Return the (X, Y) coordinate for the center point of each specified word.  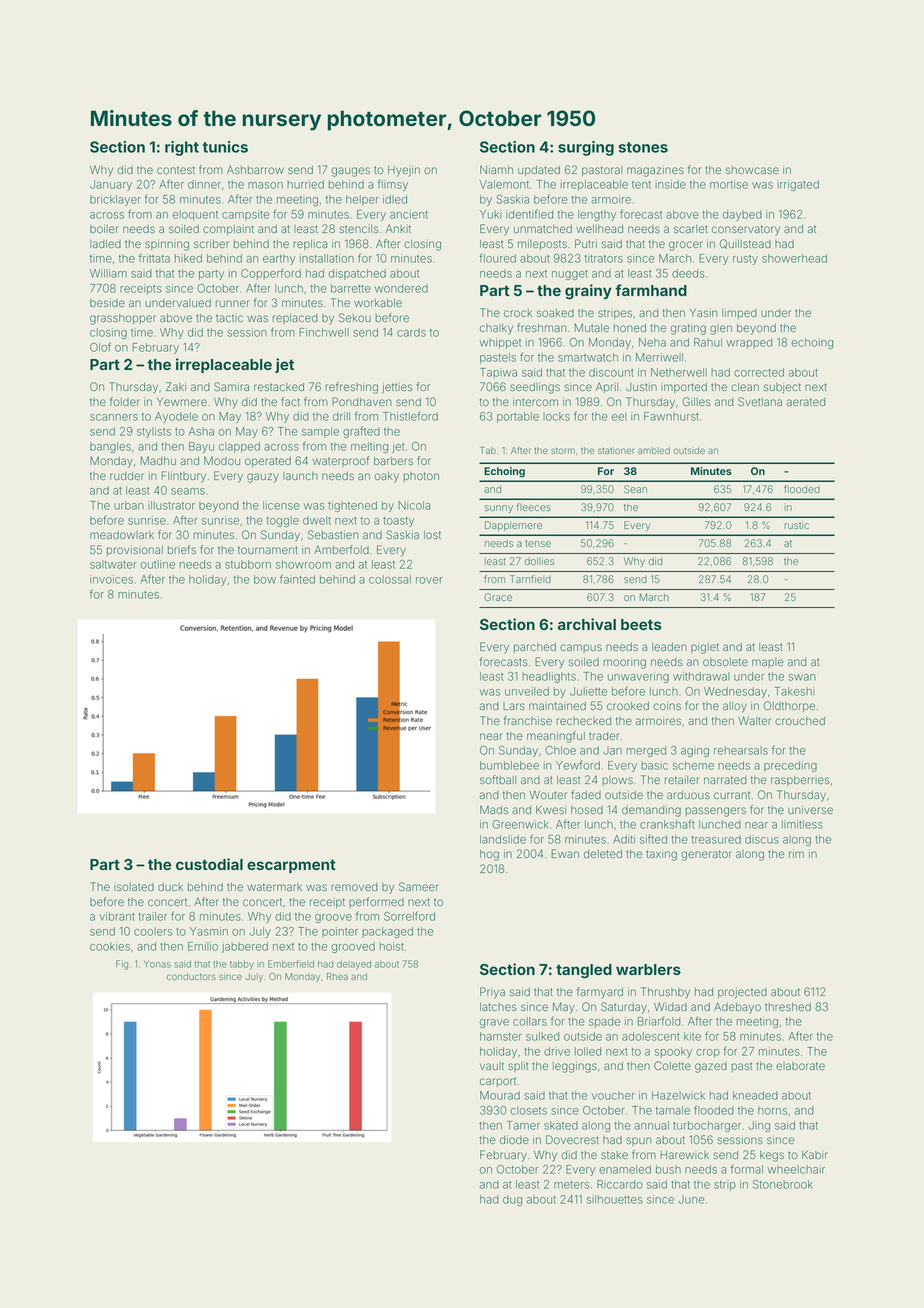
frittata (154, 258)
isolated (134, 887)
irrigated (798, 185)
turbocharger (707, 1126)
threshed (788, 1007)
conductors (191, 976)
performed (376, 902)
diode (514, 1139)
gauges (350, 172)
